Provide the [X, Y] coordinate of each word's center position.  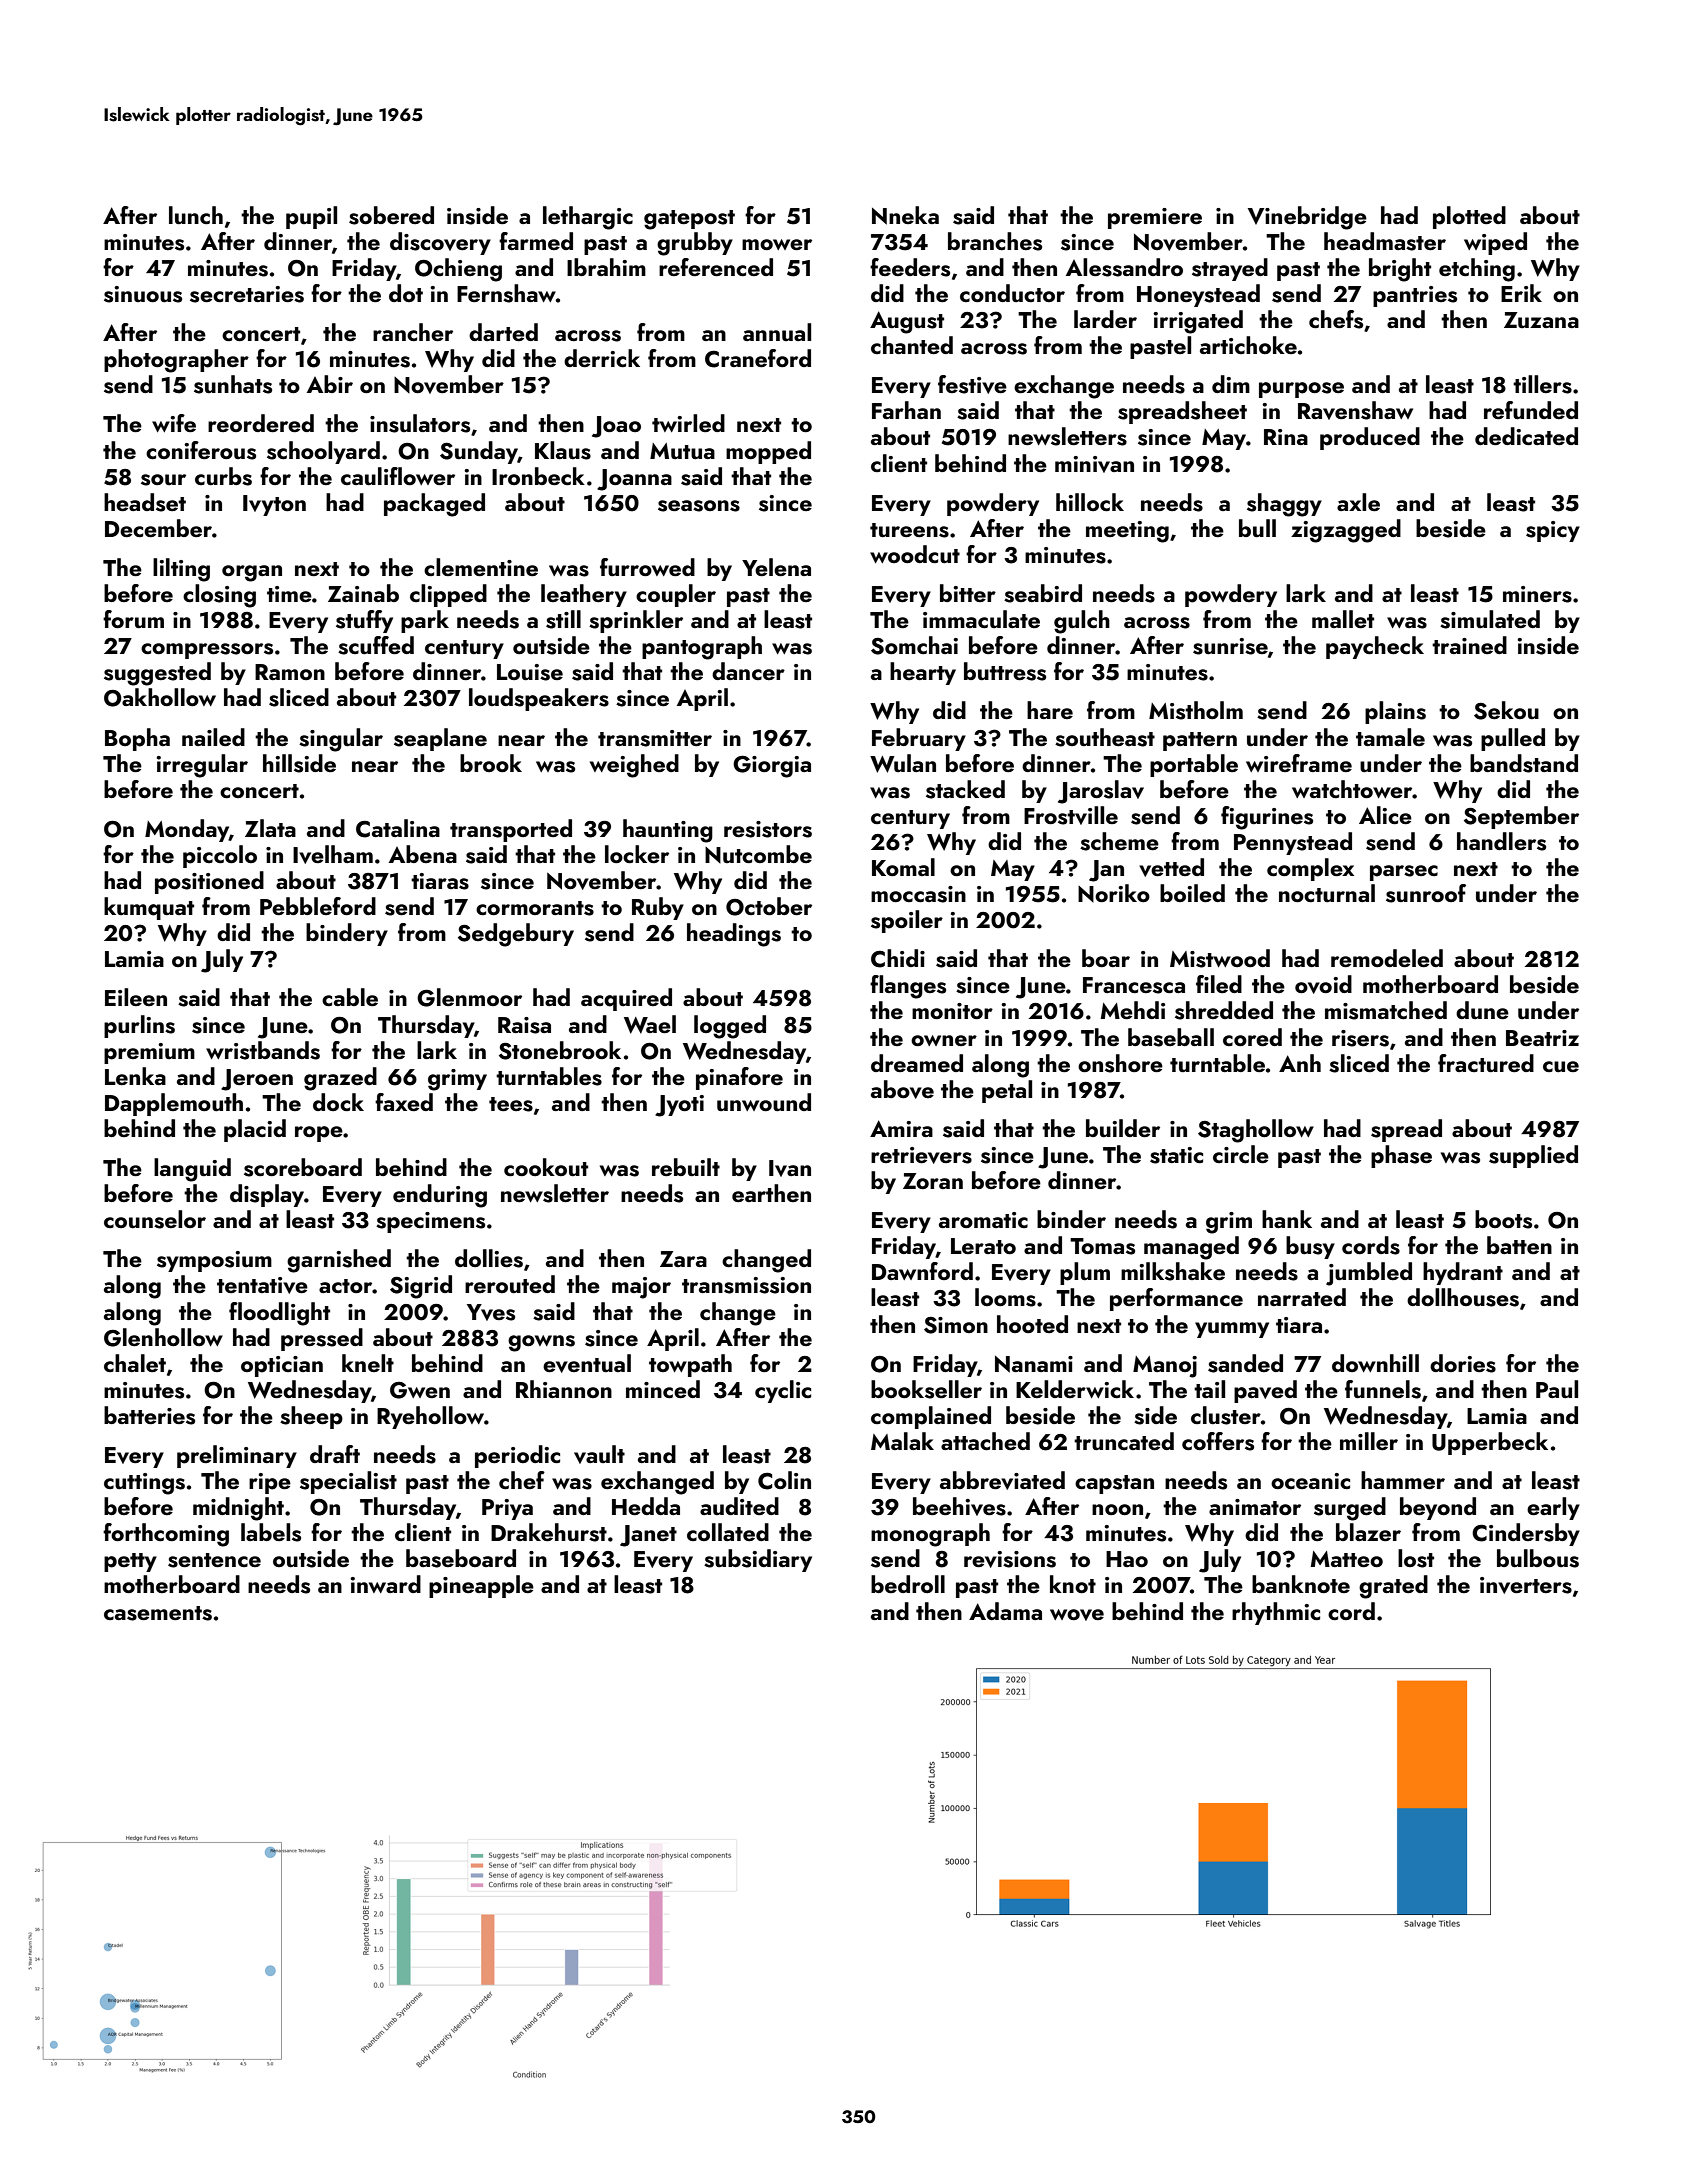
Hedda [646, 1506]
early [1553, 1508]
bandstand [1524, 763]
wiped [1495, 243]
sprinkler [636, 621]
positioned [209, 882]
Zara [683, 1259]
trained [1469, 645]
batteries [149, 1415]
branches [995, 241]
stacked [965, 789]
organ [252, 573]
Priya [507, 1509]
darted [503, 332]
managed [1191, 1248]
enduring [440, 1196]
